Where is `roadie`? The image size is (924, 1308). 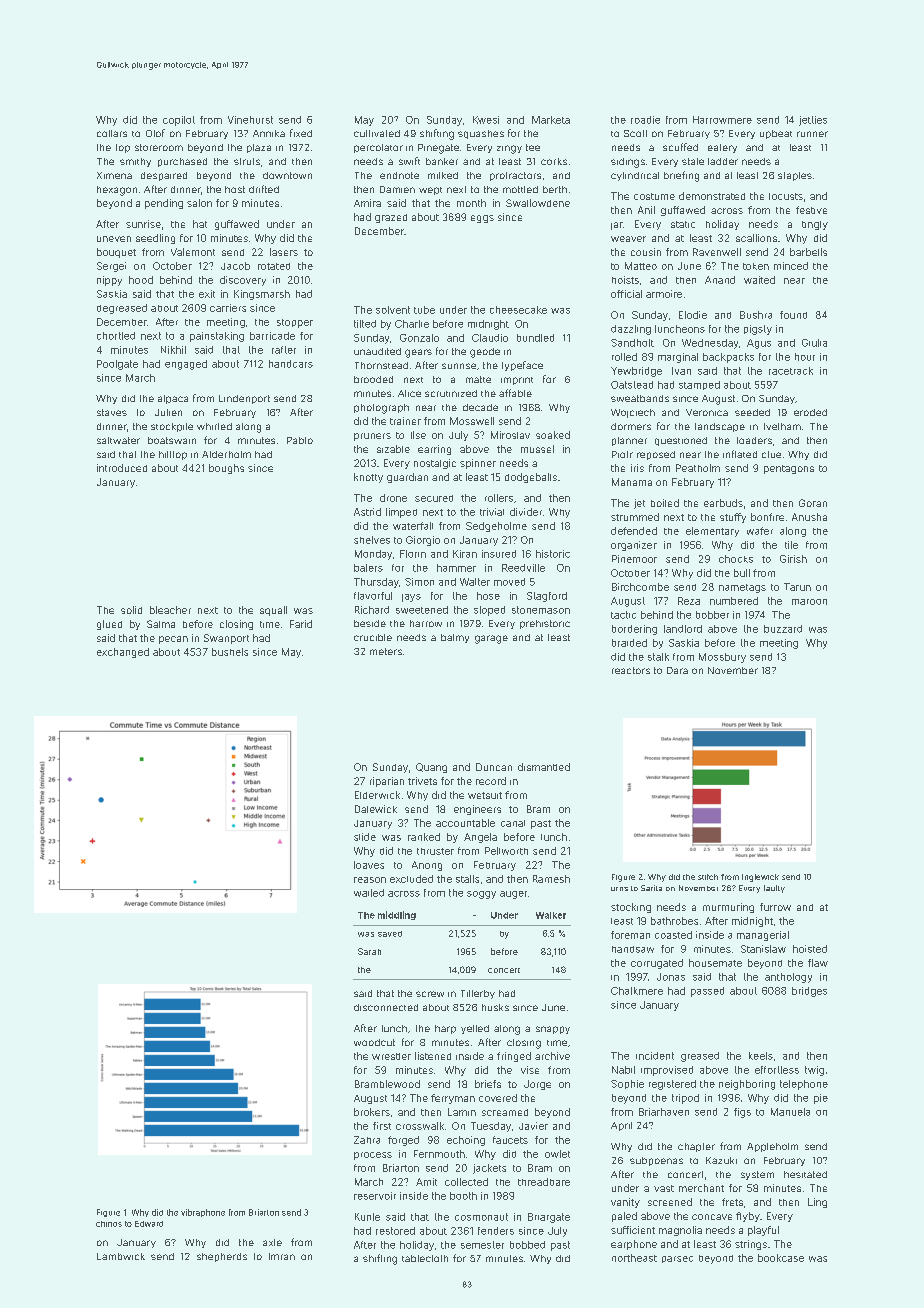
roadie is located at coordinates (645, 120).
